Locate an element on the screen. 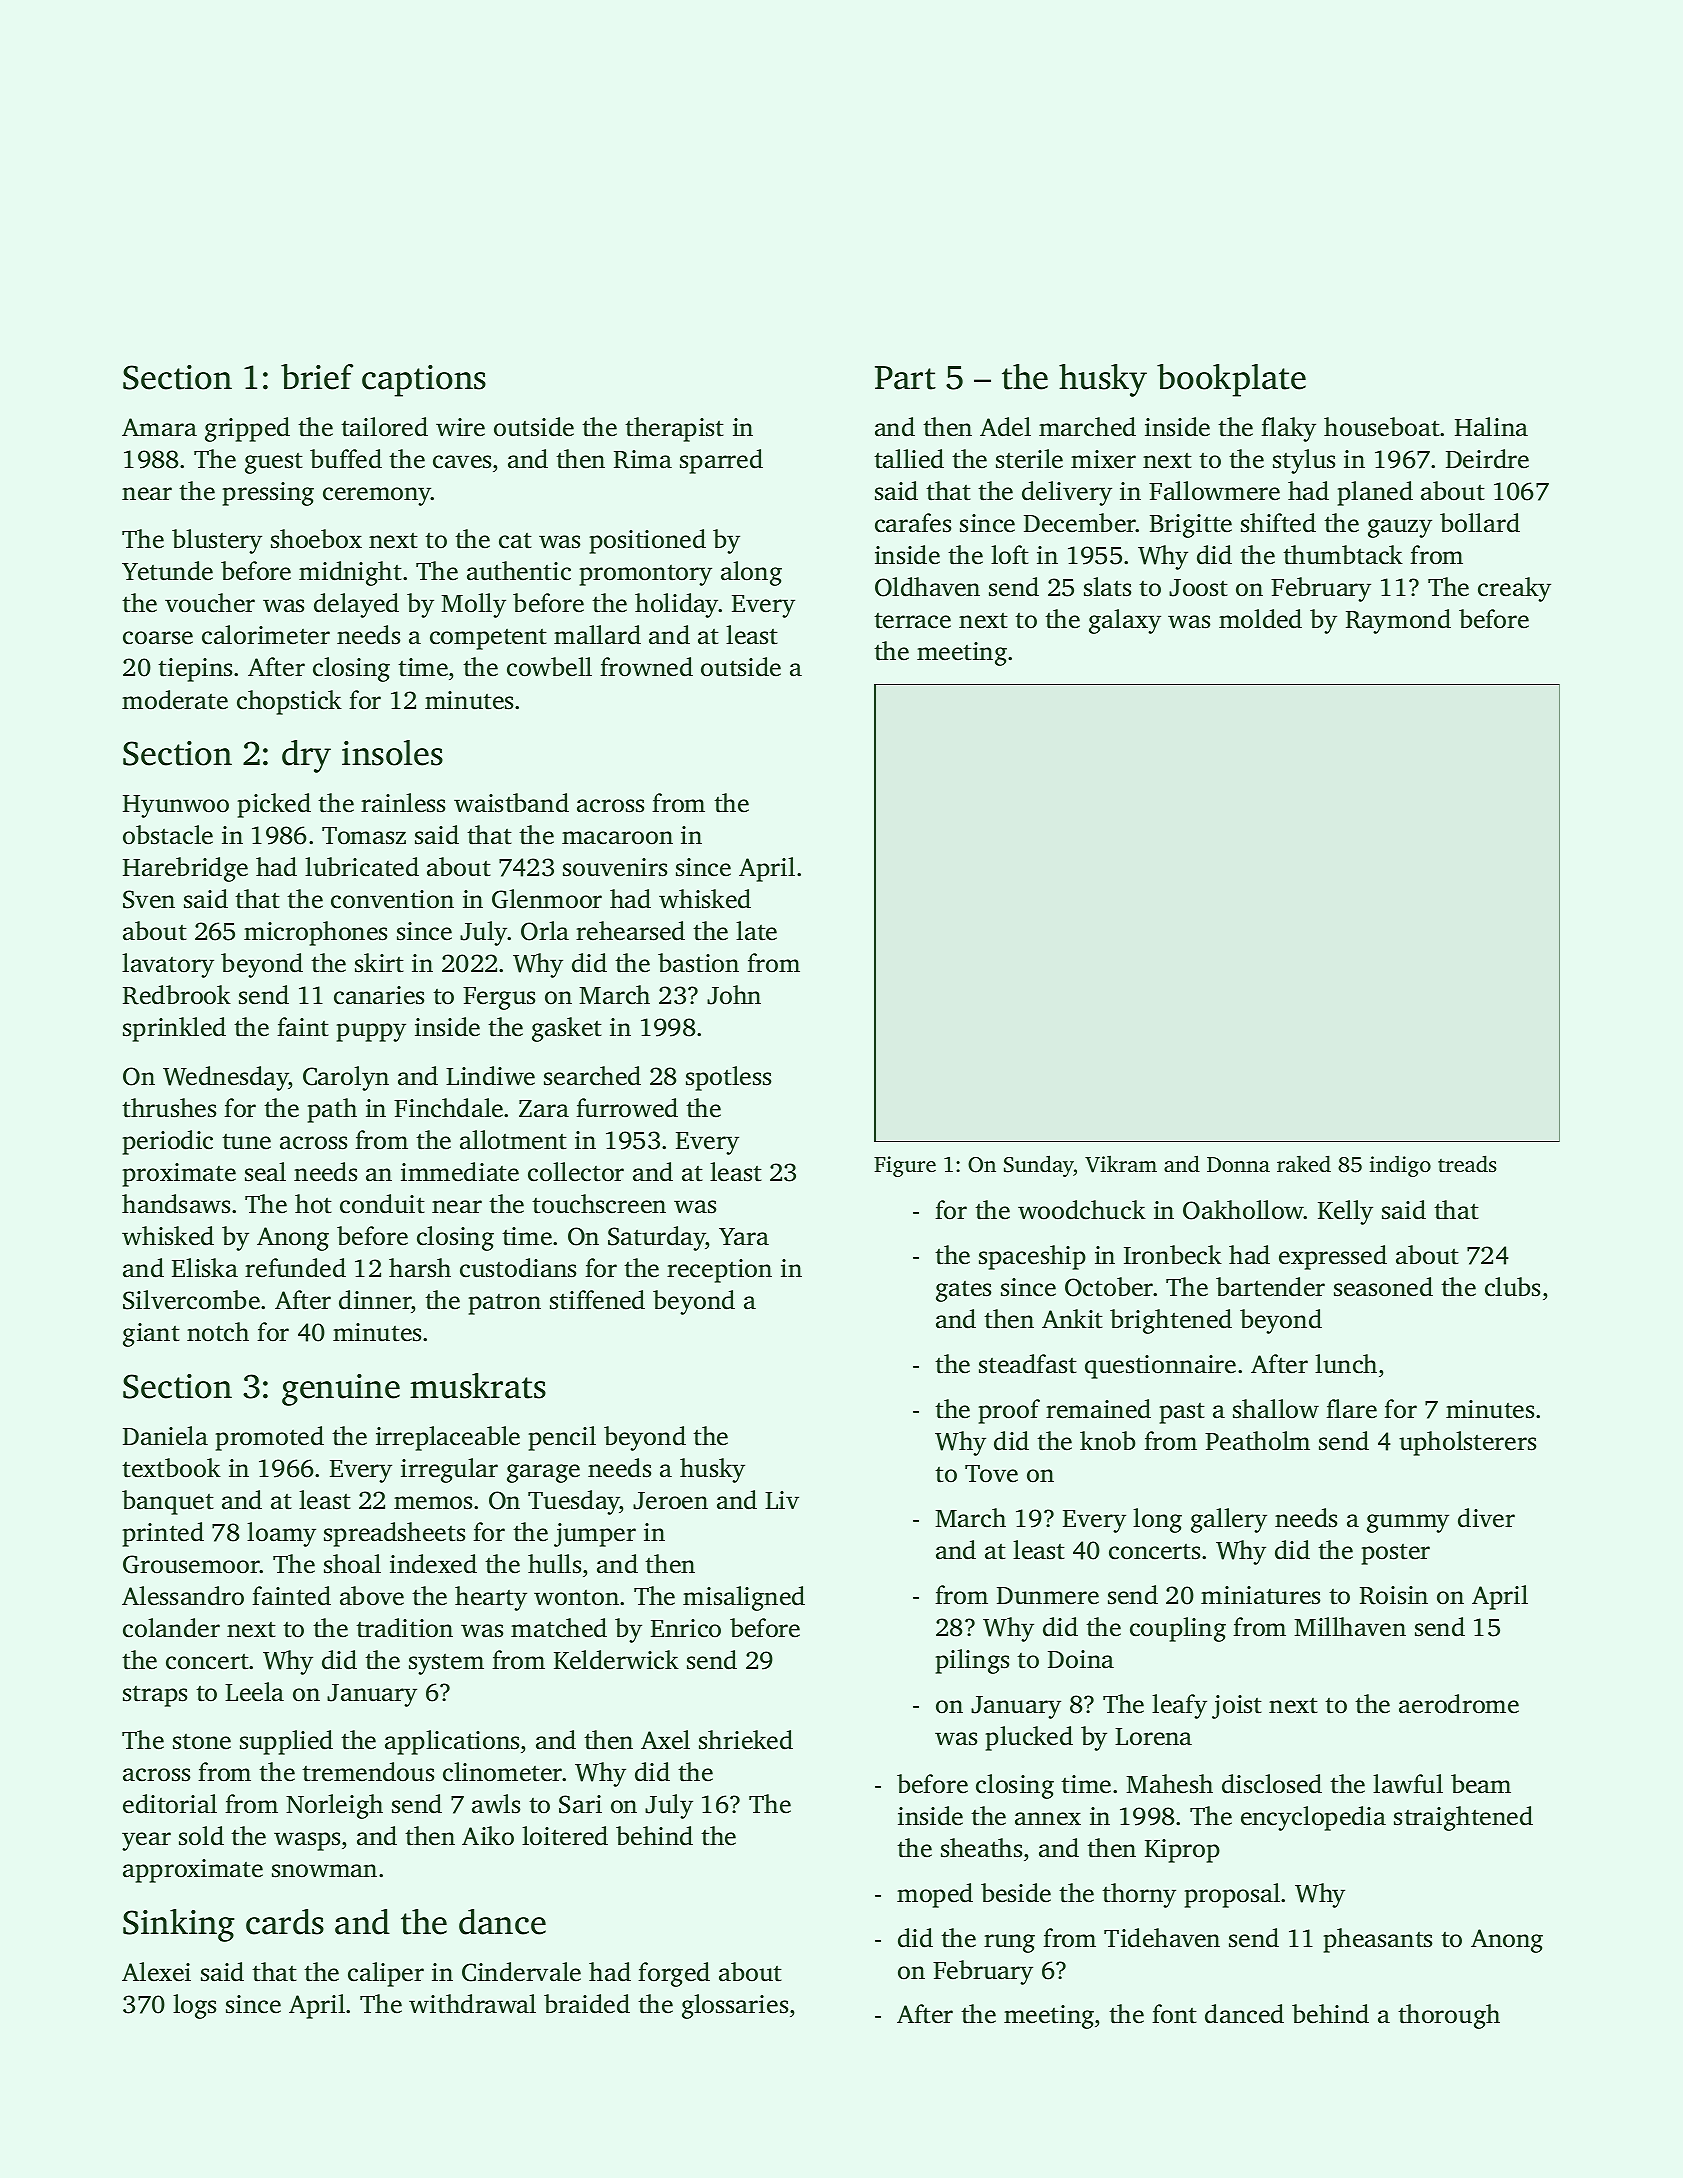 This screenshot has width=1683, height=2178. thorough is located at coordinates (1449, 2016).
